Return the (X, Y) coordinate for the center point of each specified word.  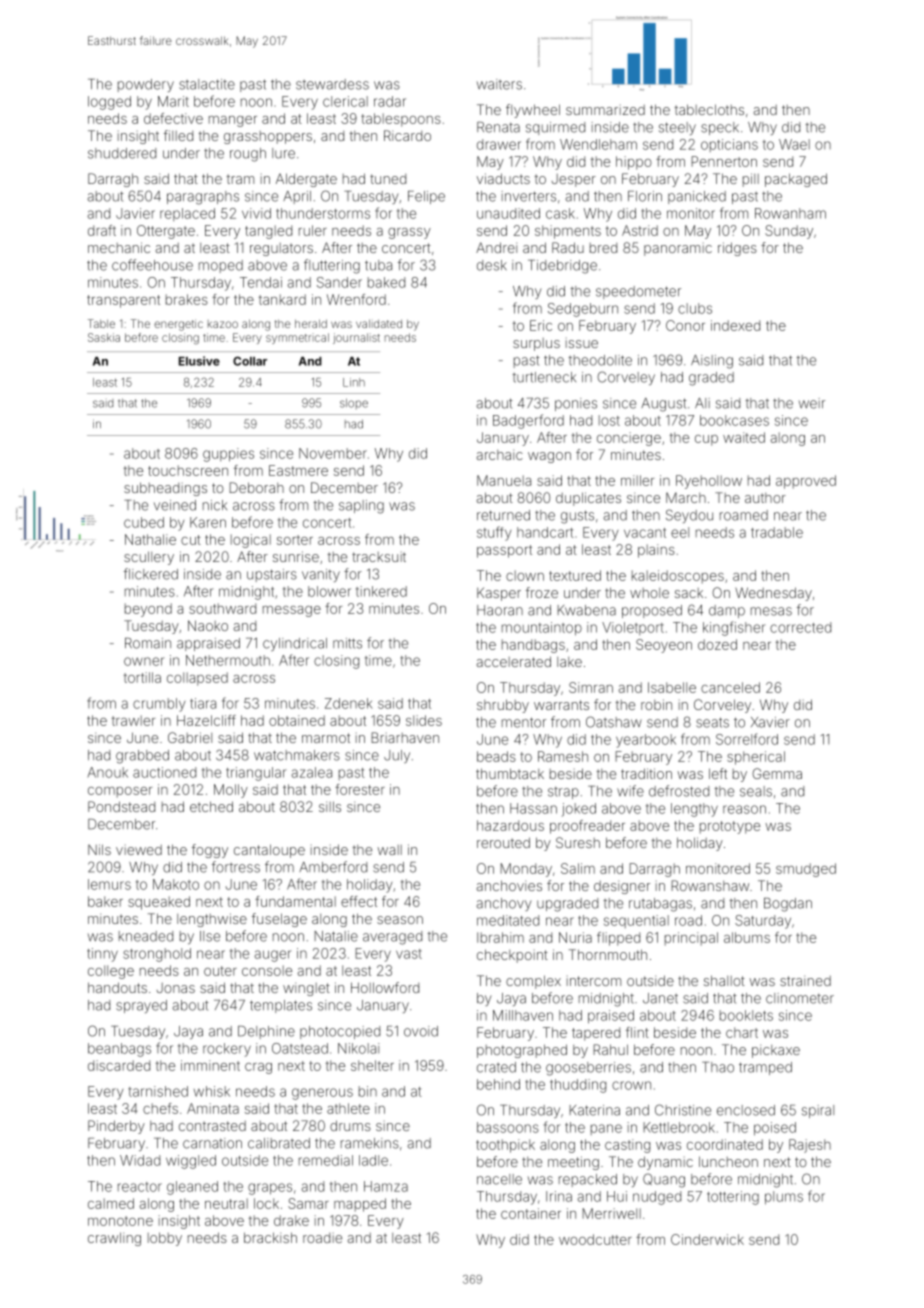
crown (631, 1085)
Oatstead (300, 1048)
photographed (522, 1051)
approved (806, 482)
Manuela (504, 480)
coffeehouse (152, 265)
